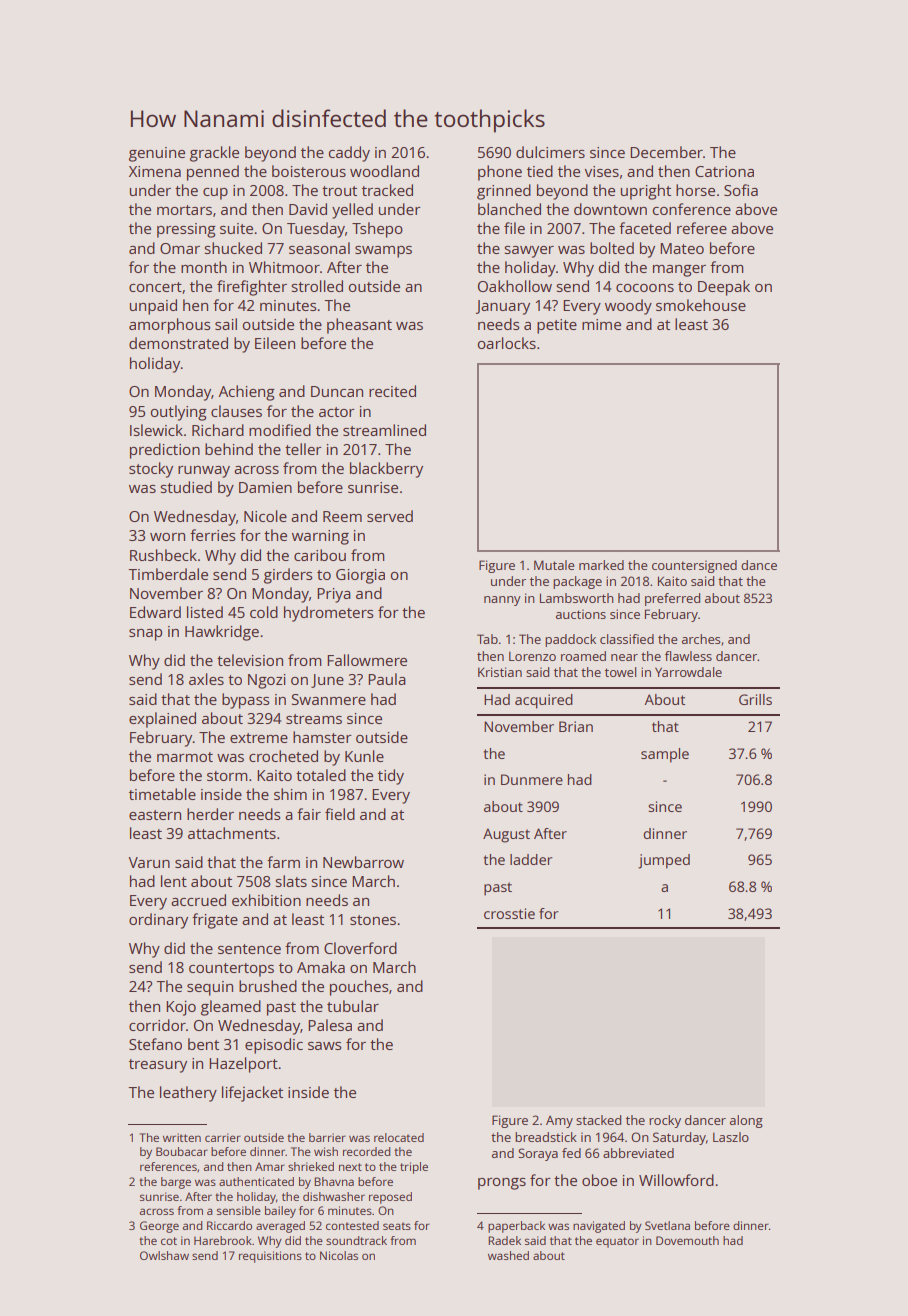 The height and width of the screenshot is (1316, 908). What do you see at coordinates (270, 1257) in the screenshot?
I see `requisitions` at bounding box center [270, 1257].
